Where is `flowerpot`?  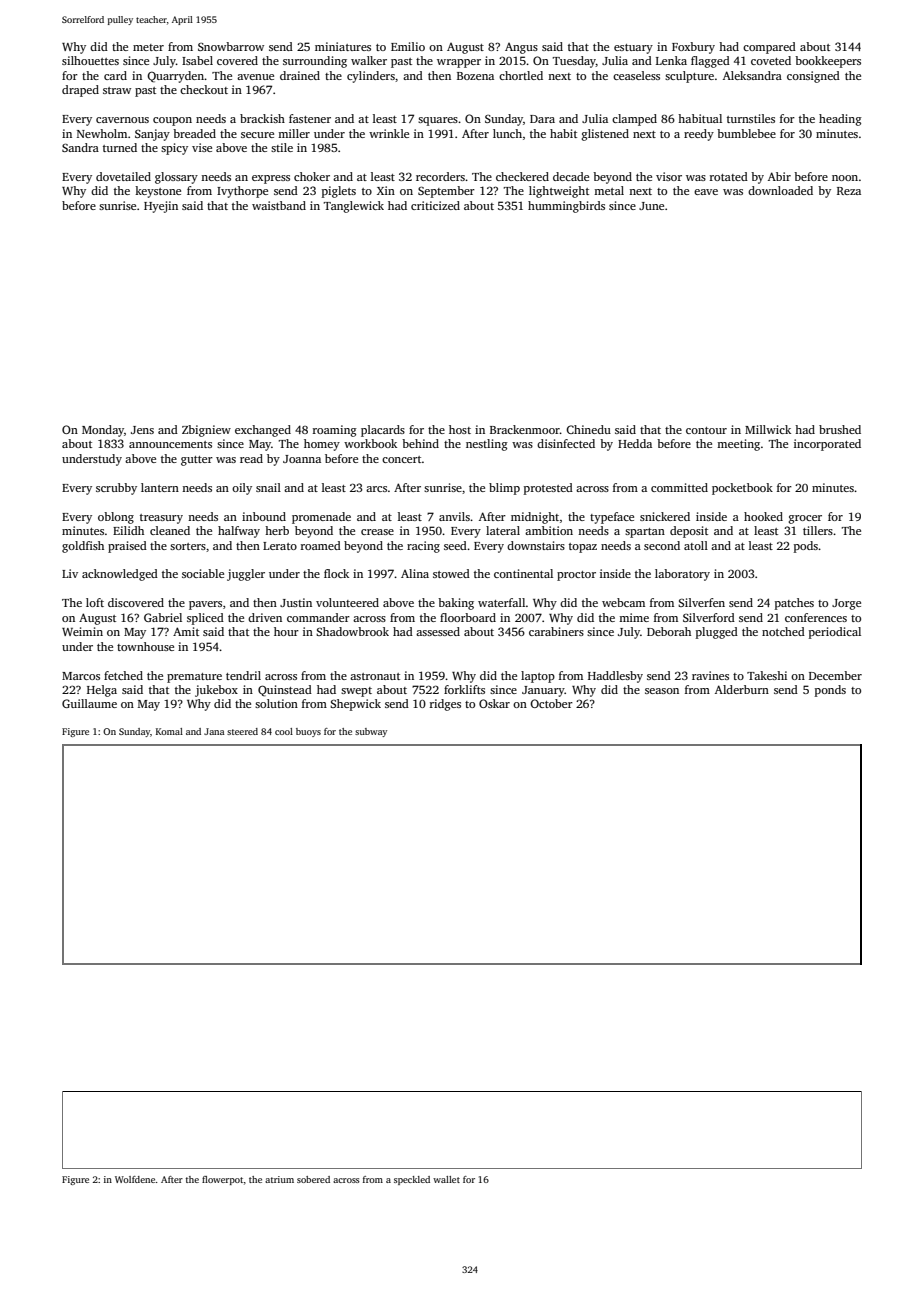 flowerpot is located at coordinates (223, 1180).
